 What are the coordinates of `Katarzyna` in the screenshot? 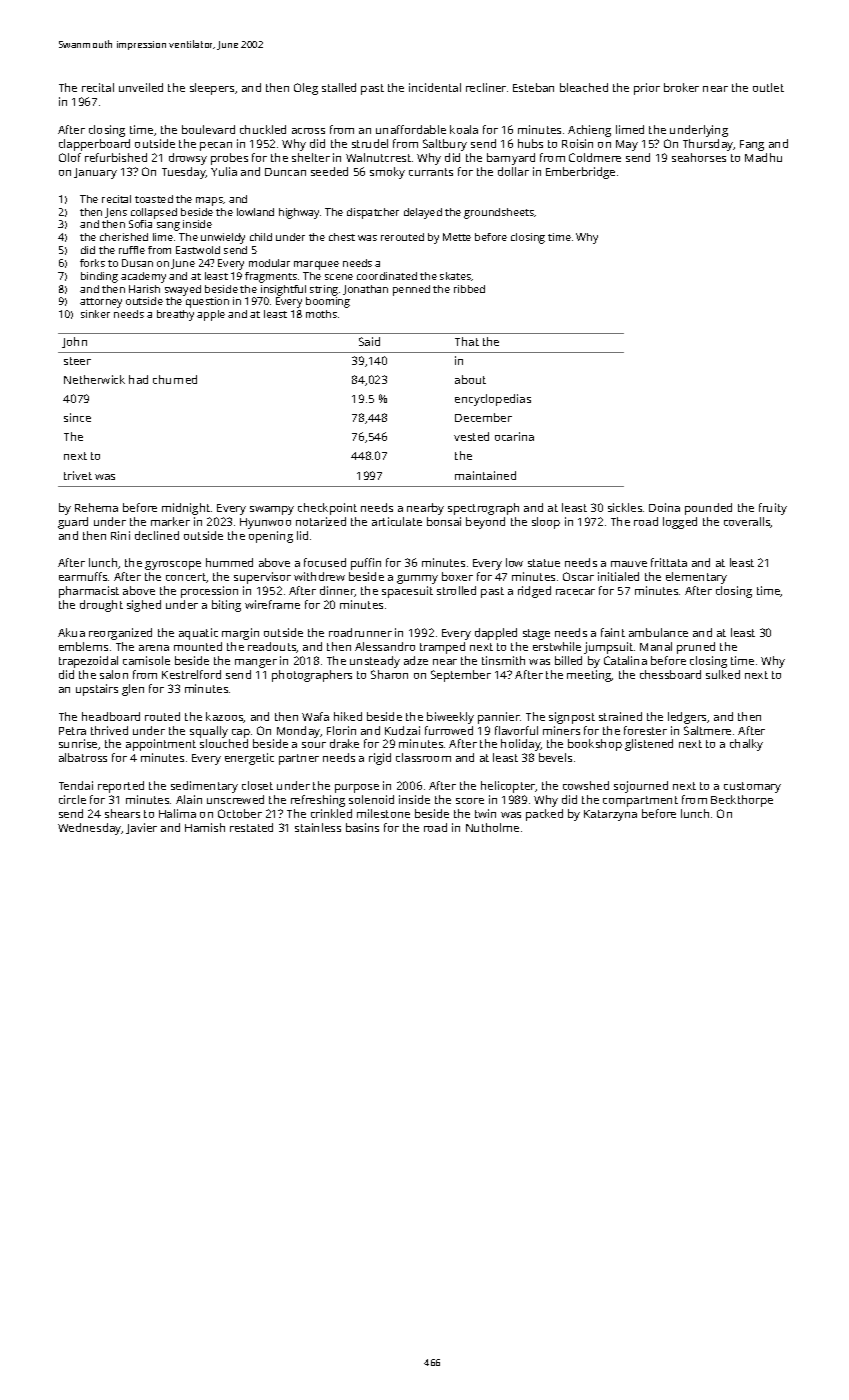 It's located at (610, 815).
